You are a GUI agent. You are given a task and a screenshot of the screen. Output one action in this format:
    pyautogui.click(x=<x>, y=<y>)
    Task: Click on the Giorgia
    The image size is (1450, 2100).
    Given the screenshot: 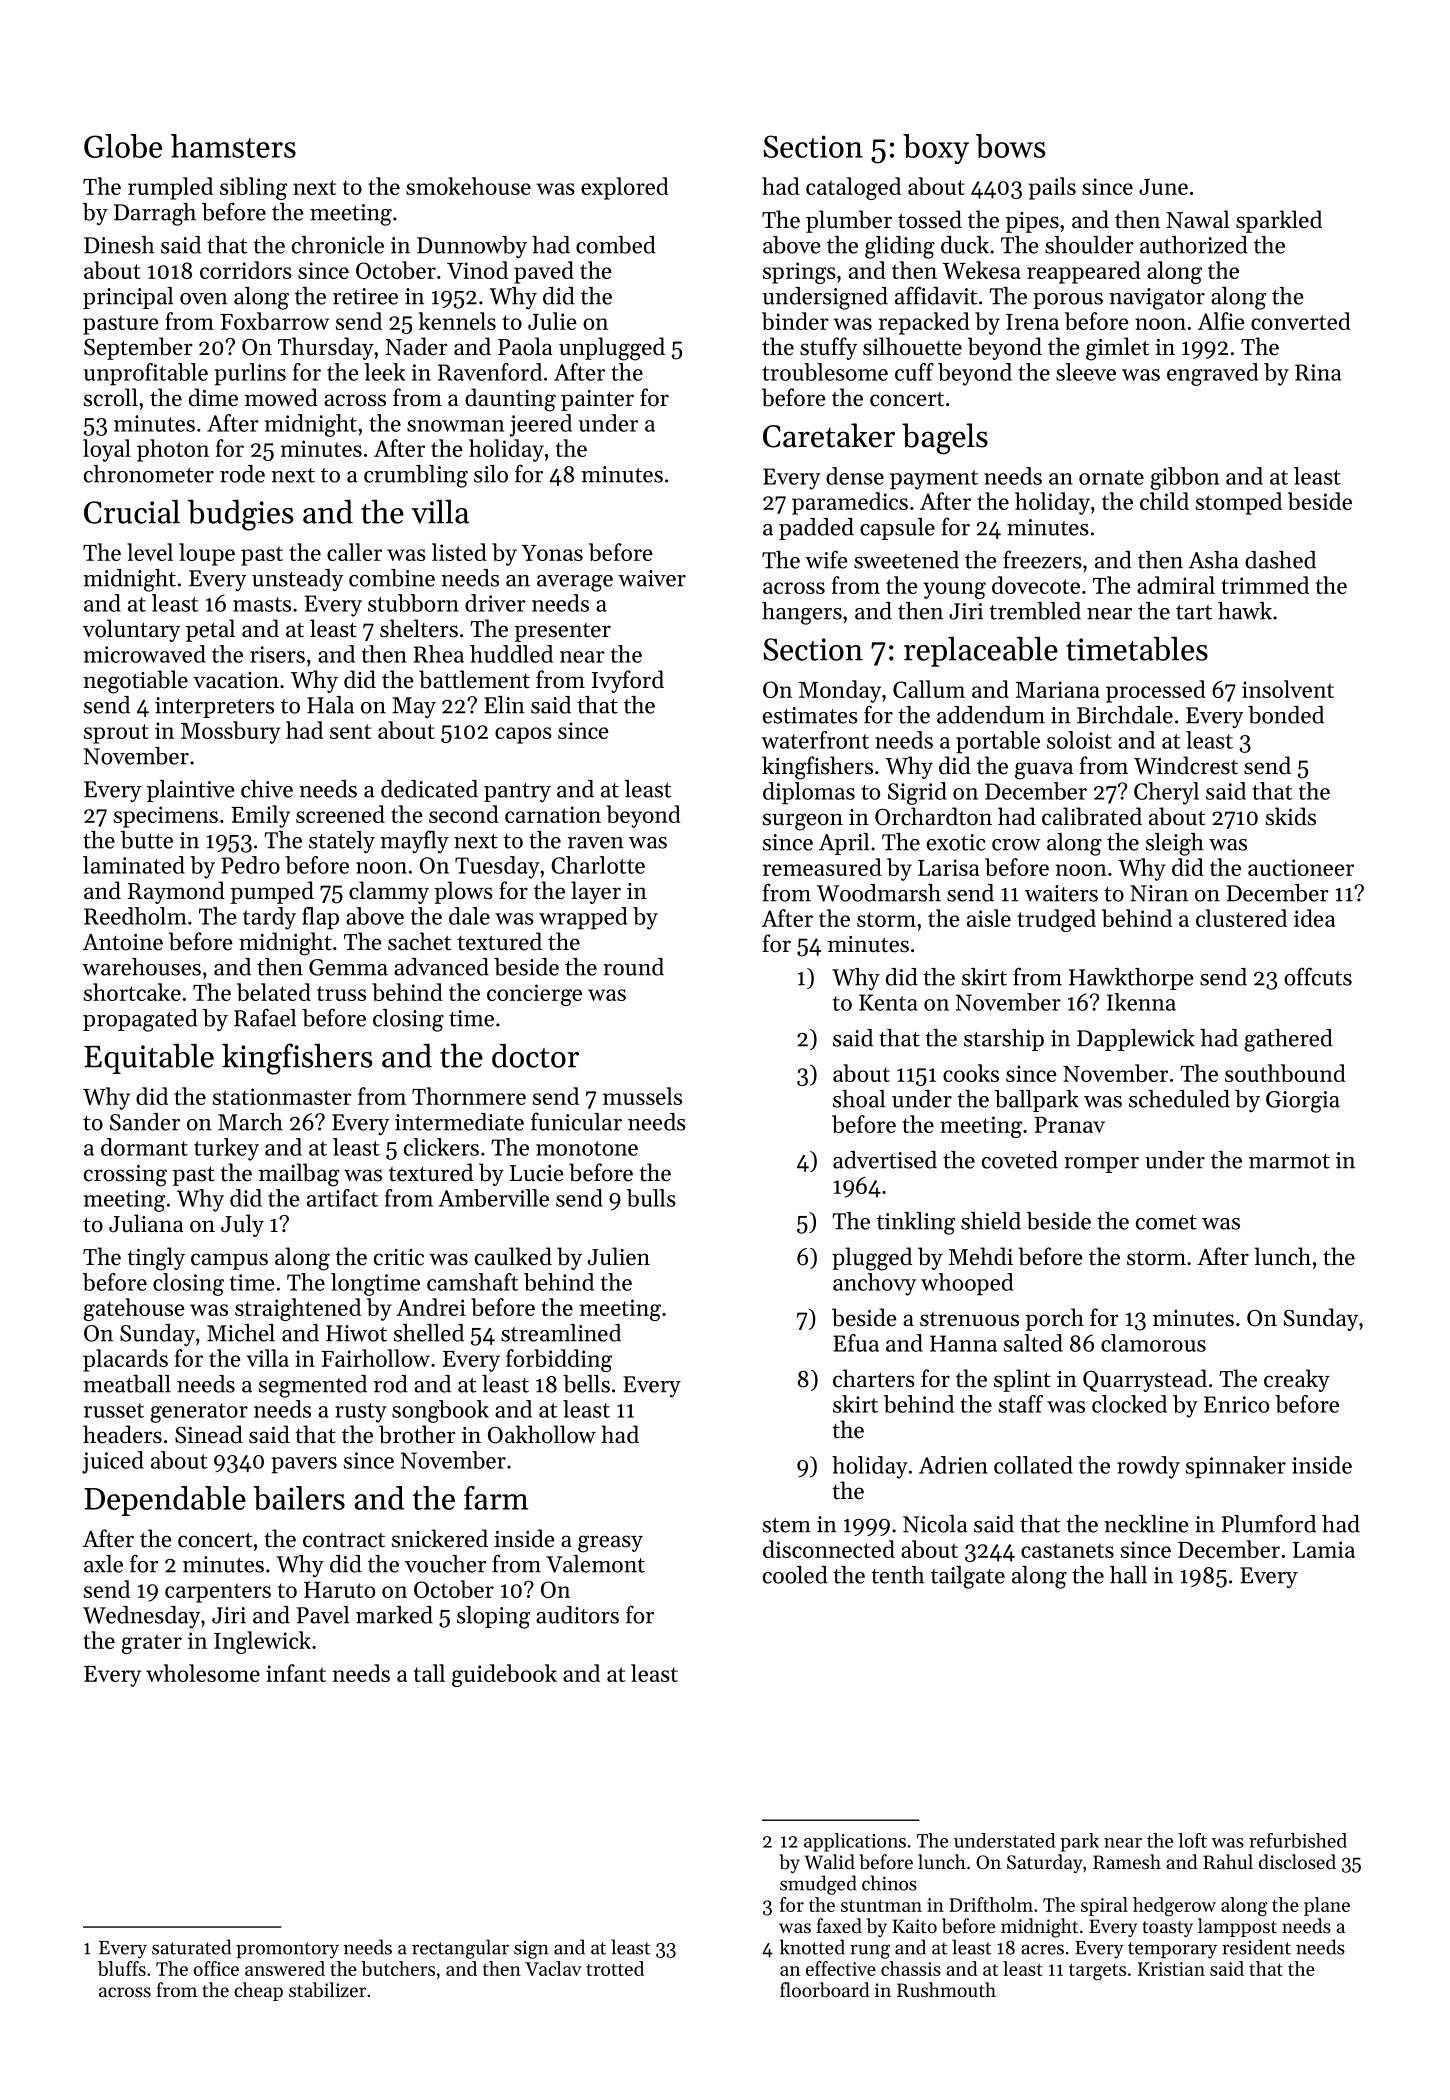 What is the action you would take?
    pyautogui.click(x=1303, y=1102)
